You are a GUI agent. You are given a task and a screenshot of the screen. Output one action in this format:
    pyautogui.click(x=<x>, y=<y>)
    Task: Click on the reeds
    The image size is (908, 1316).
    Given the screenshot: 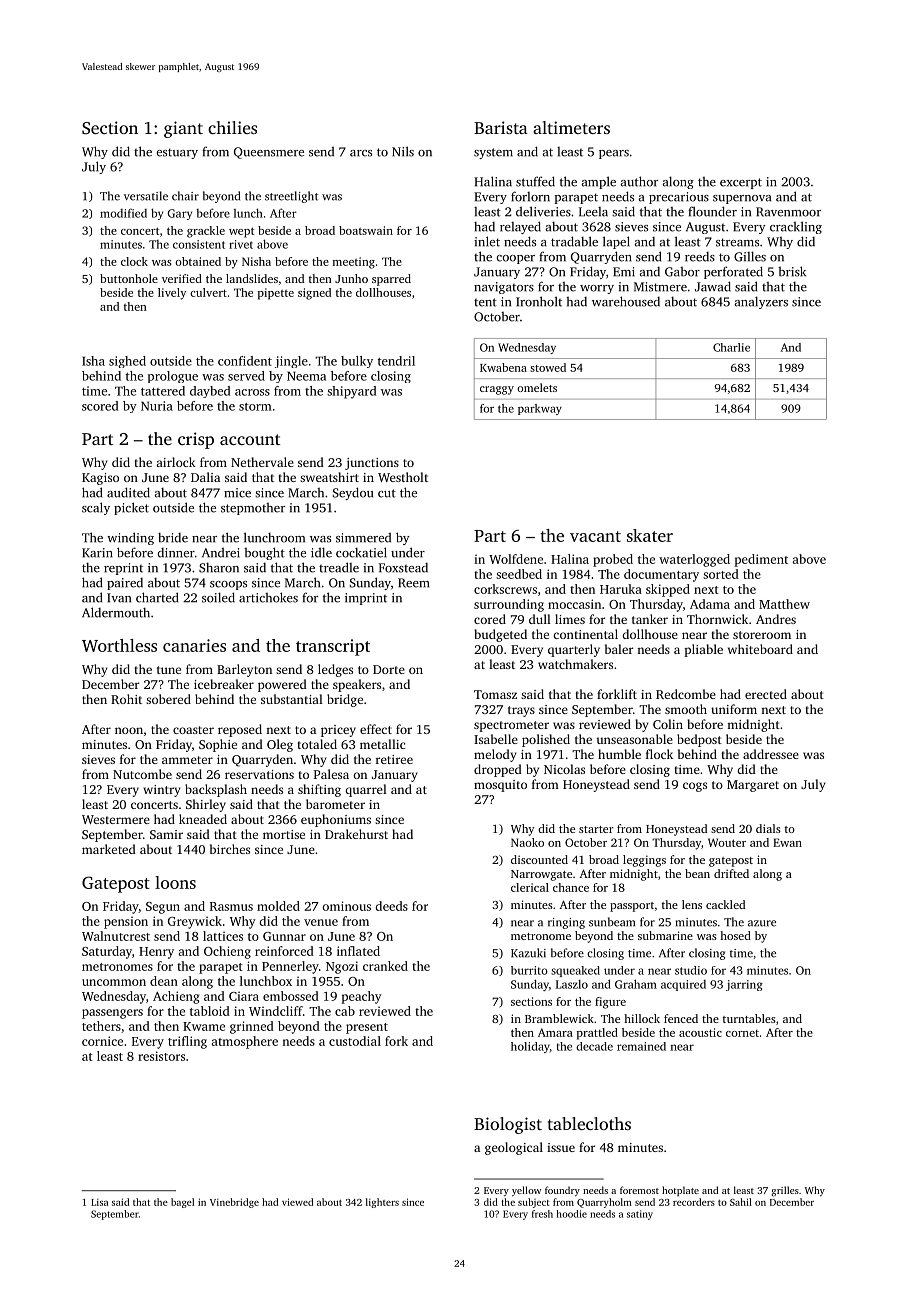 What is the action you would take?
    pyautogui.click(x=700, y=256)
